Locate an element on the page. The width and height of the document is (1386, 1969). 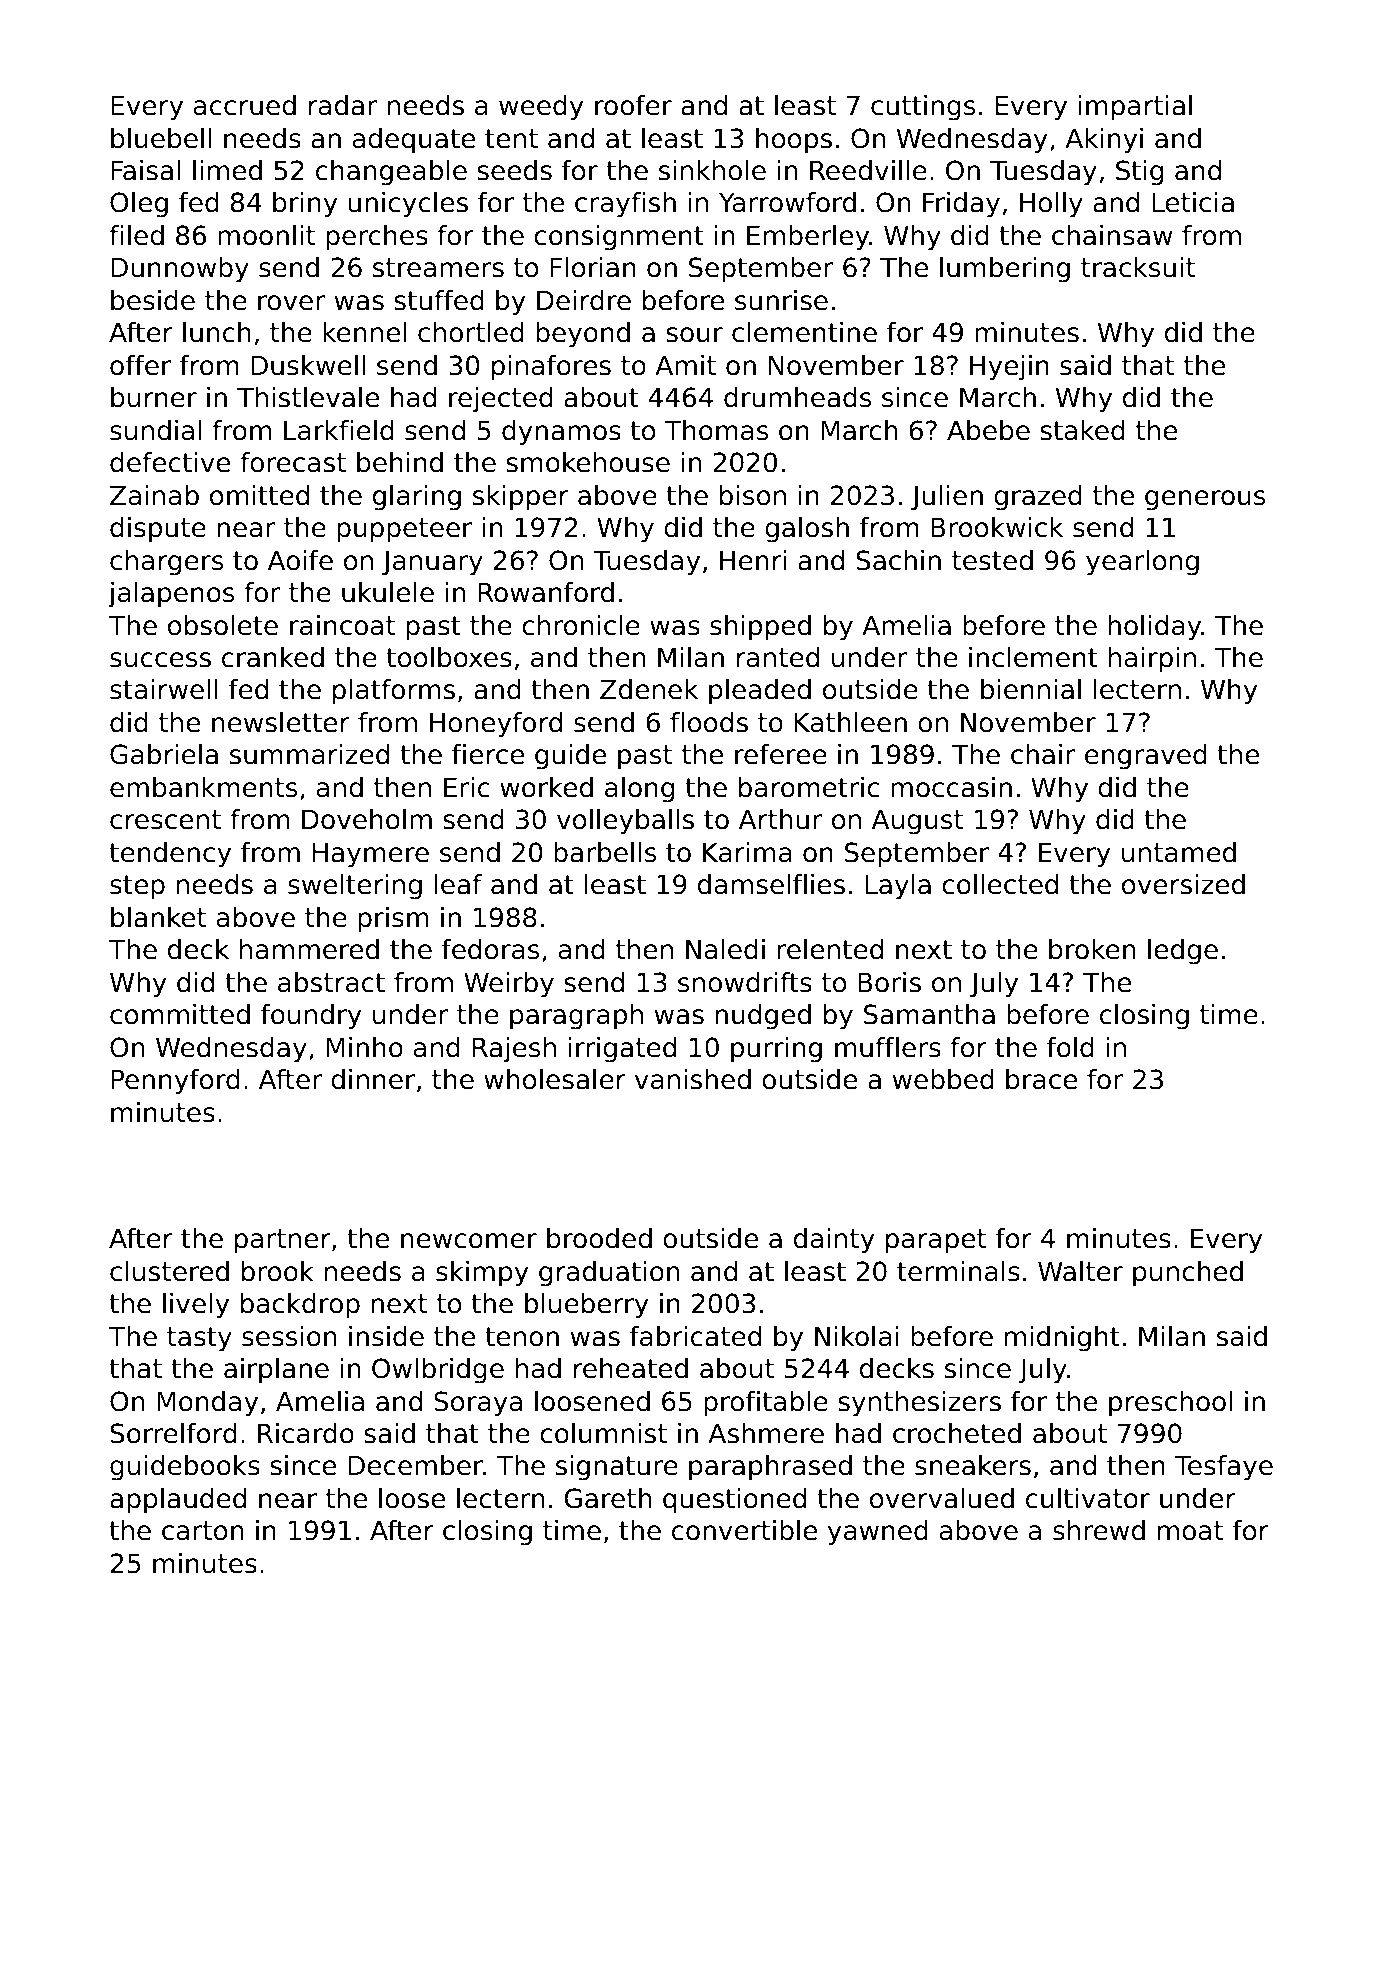
tracksuit is located at coordinates (1138, 267).
